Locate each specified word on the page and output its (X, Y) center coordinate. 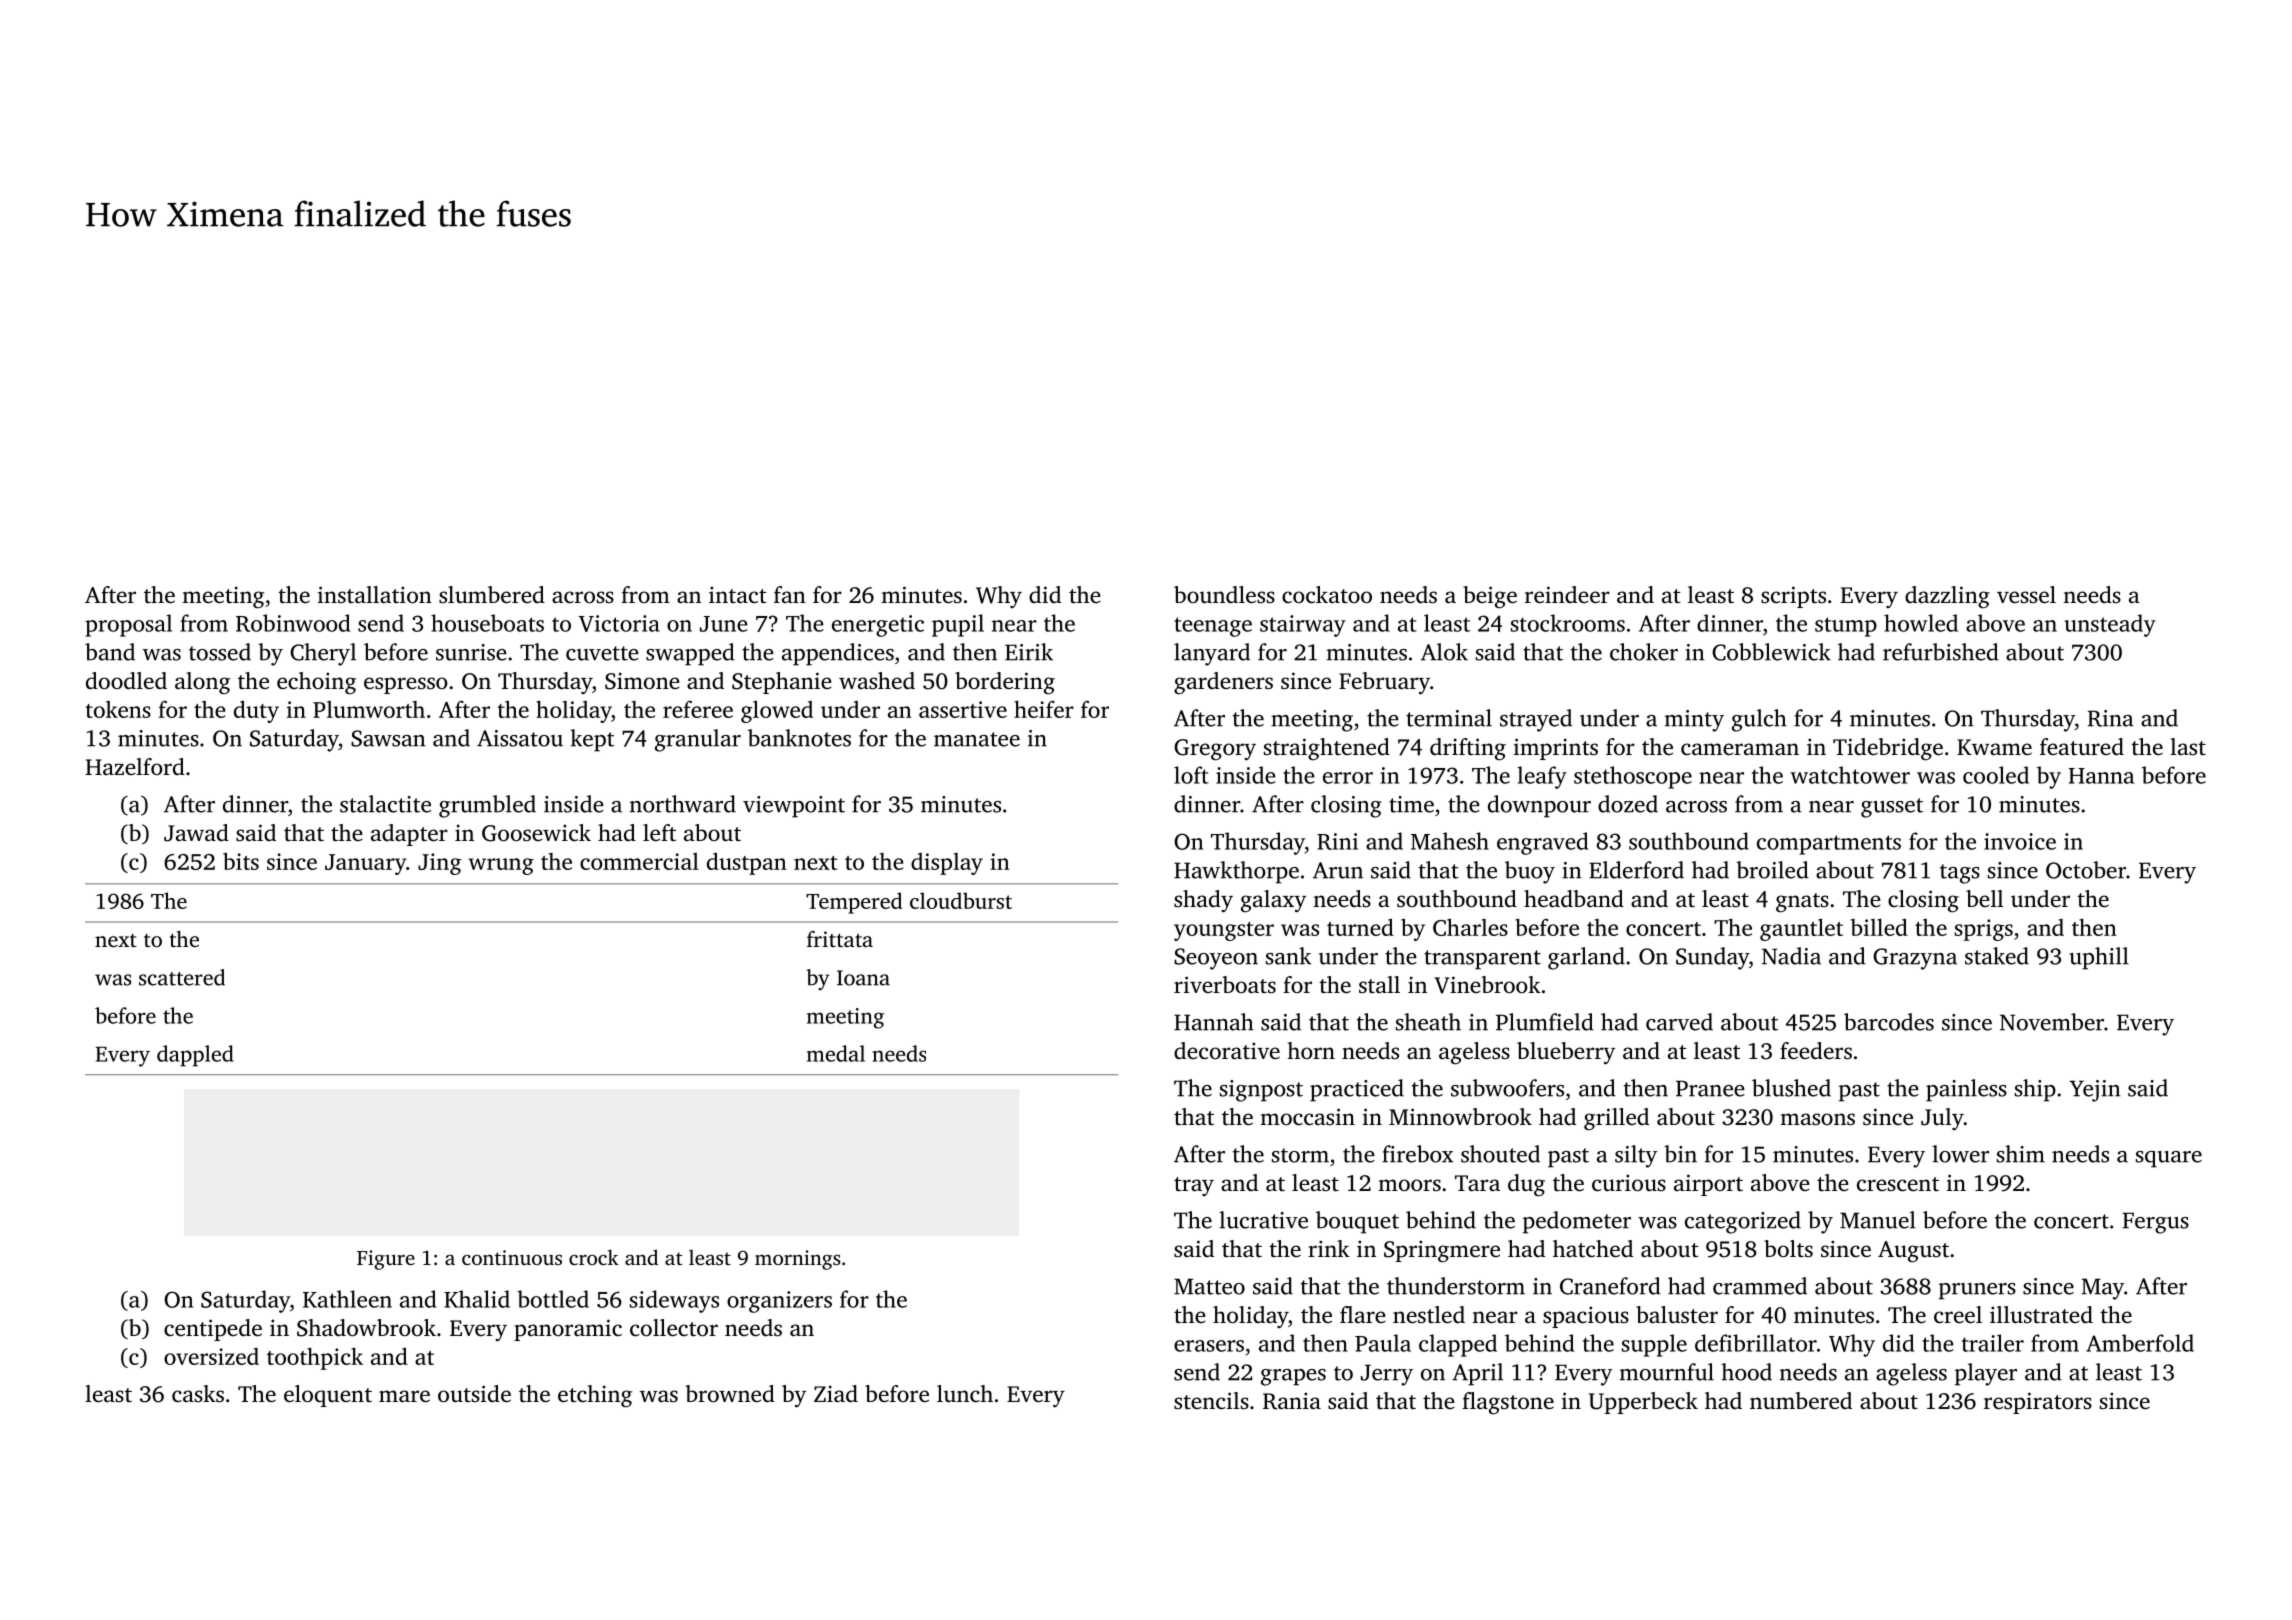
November (2052, 1022)
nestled (1429, 1315)
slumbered (492, 595)
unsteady (2110, 625)
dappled (195, 1056)
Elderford (1636, 870)
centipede (213, 1330)
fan (790, 594)
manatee (977, 739)
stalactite (385, 804)
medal (836, 1053)
